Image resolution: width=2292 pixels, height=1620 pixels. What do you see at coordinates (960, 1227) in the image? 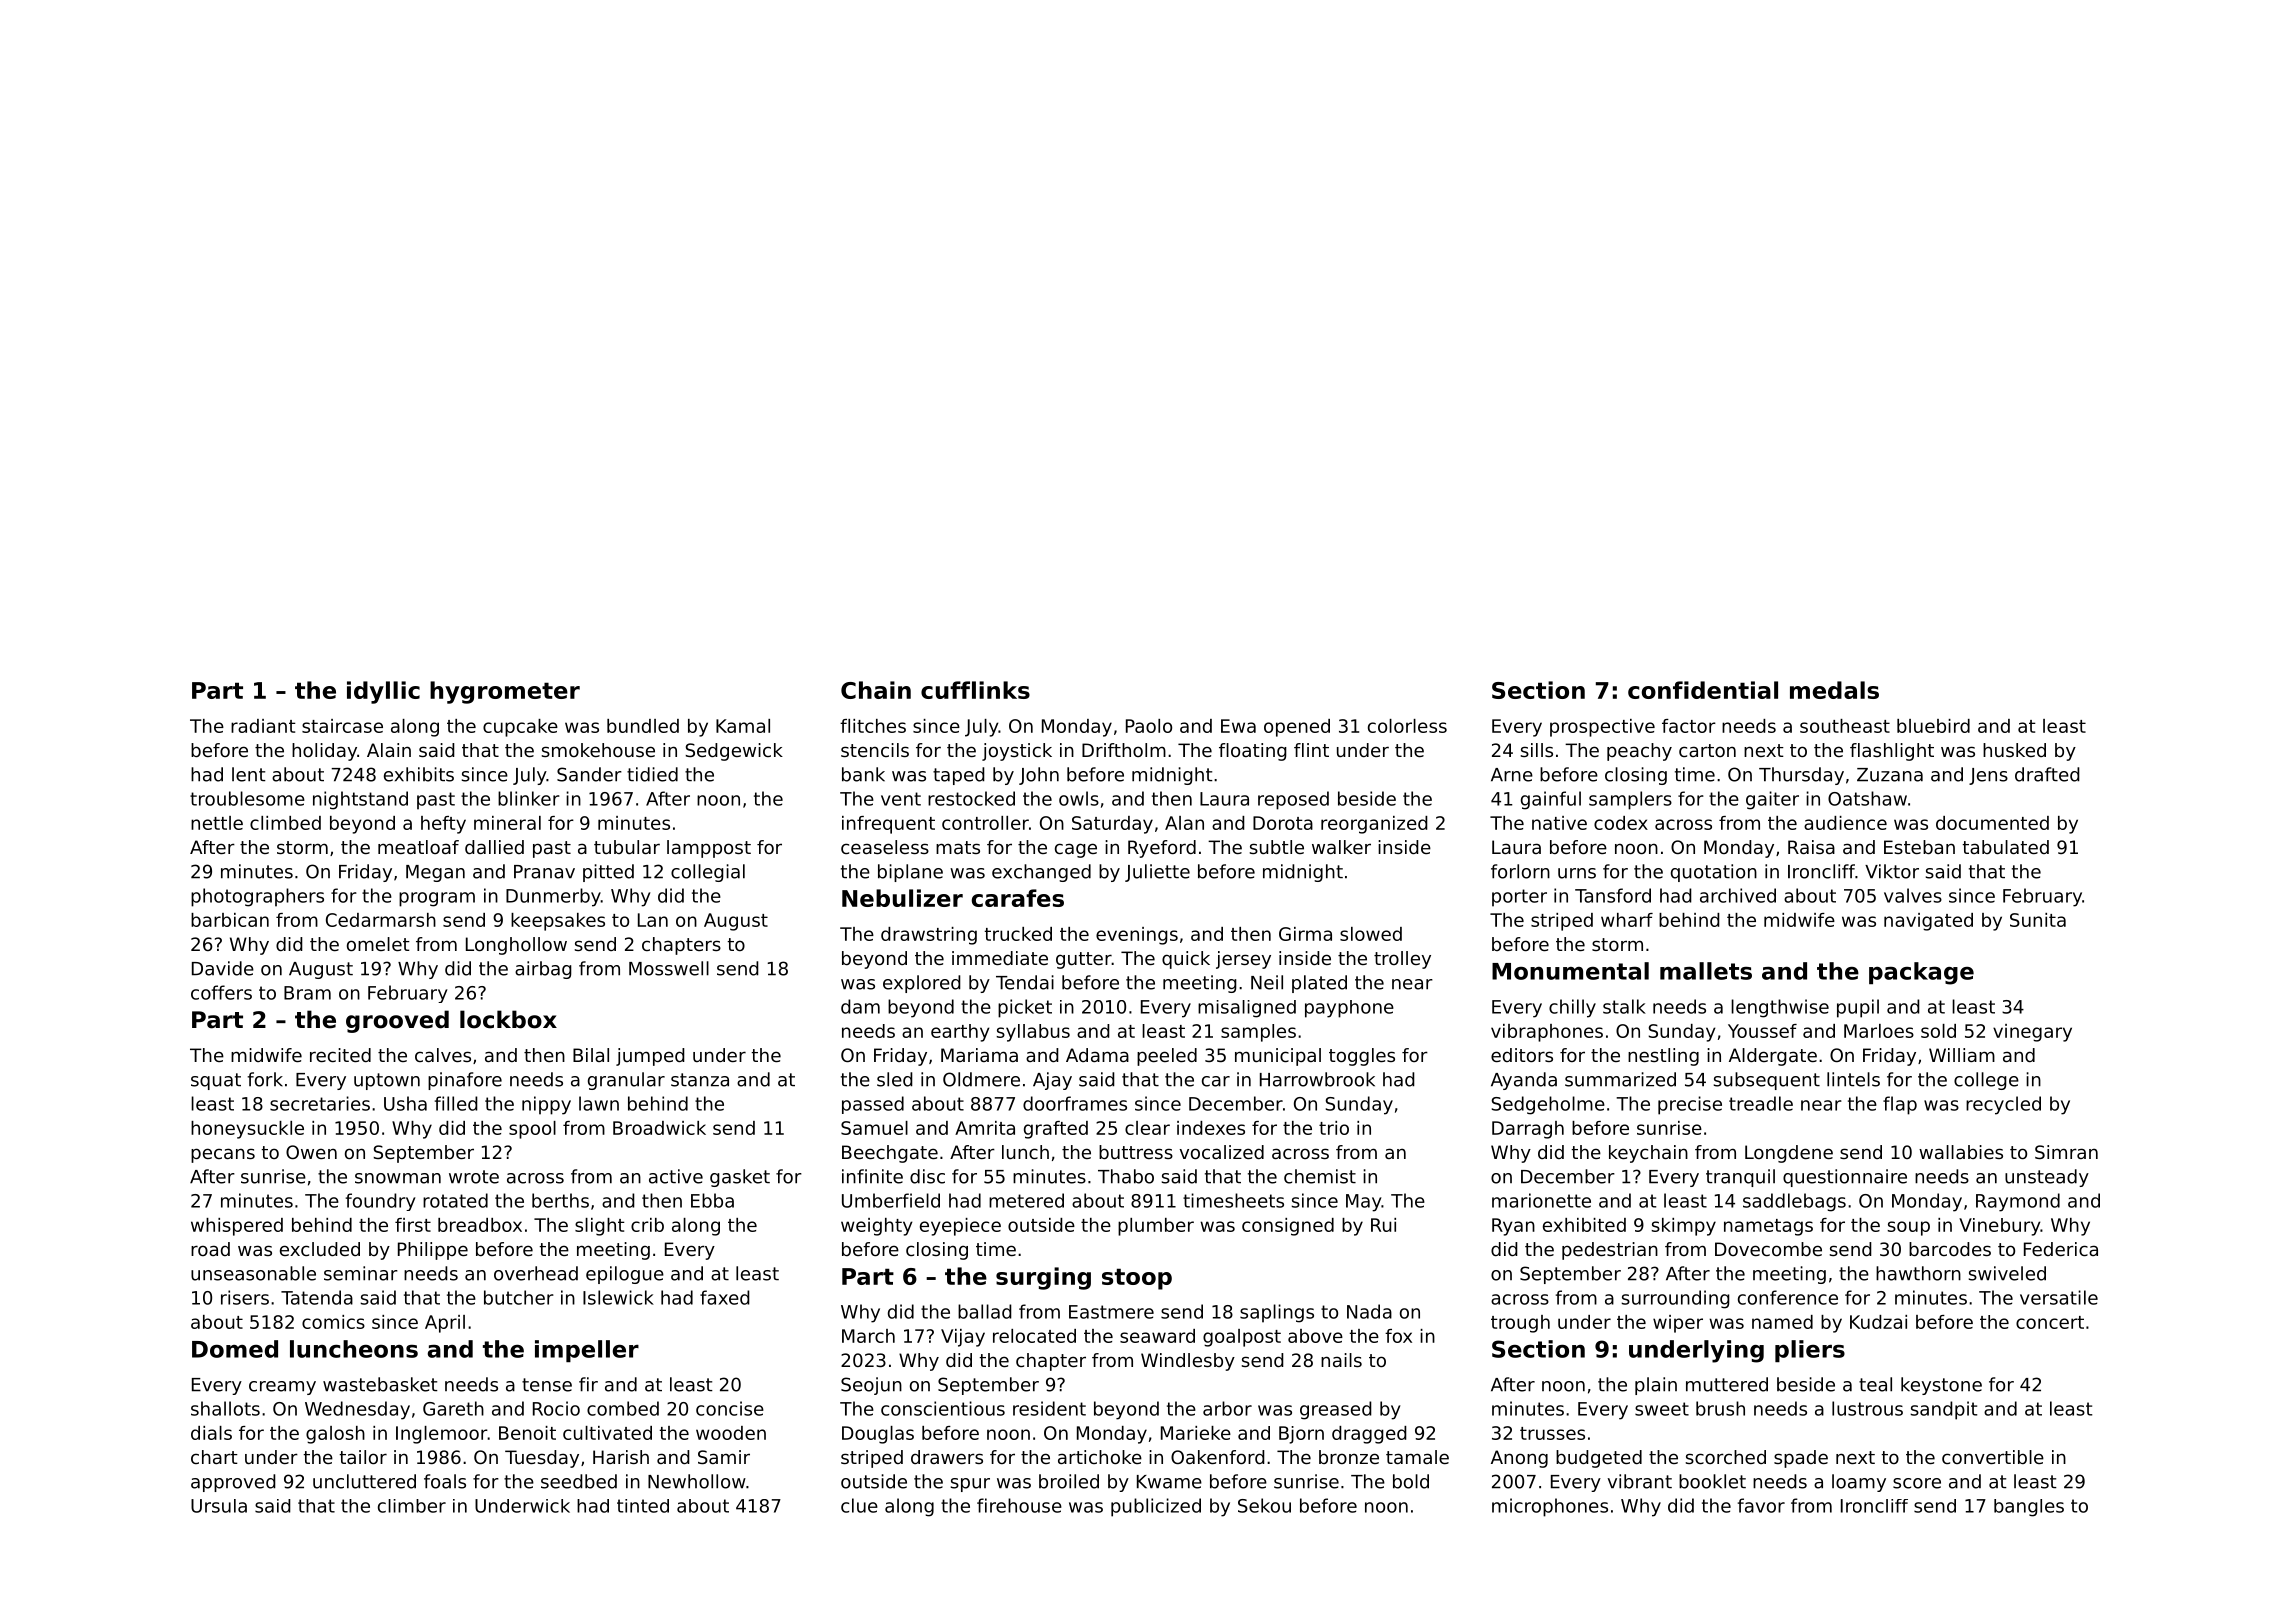
I see `eyepiece` at bounding box center [960, 1227].
